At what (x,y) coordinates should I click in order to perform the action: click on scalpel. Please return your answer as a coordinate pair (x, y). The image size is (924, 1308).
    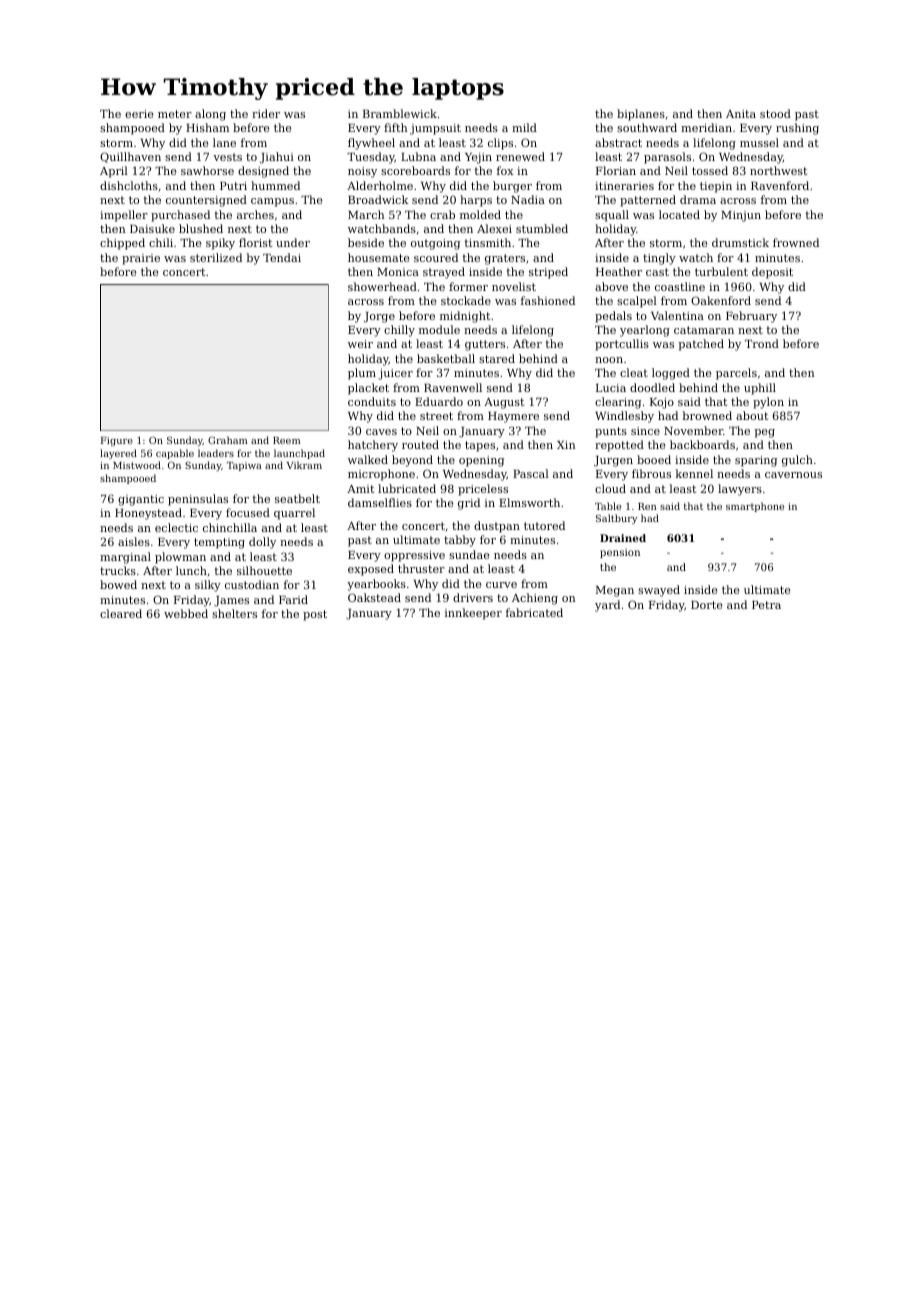
    Looking at the image, I should click on (637, 302).
